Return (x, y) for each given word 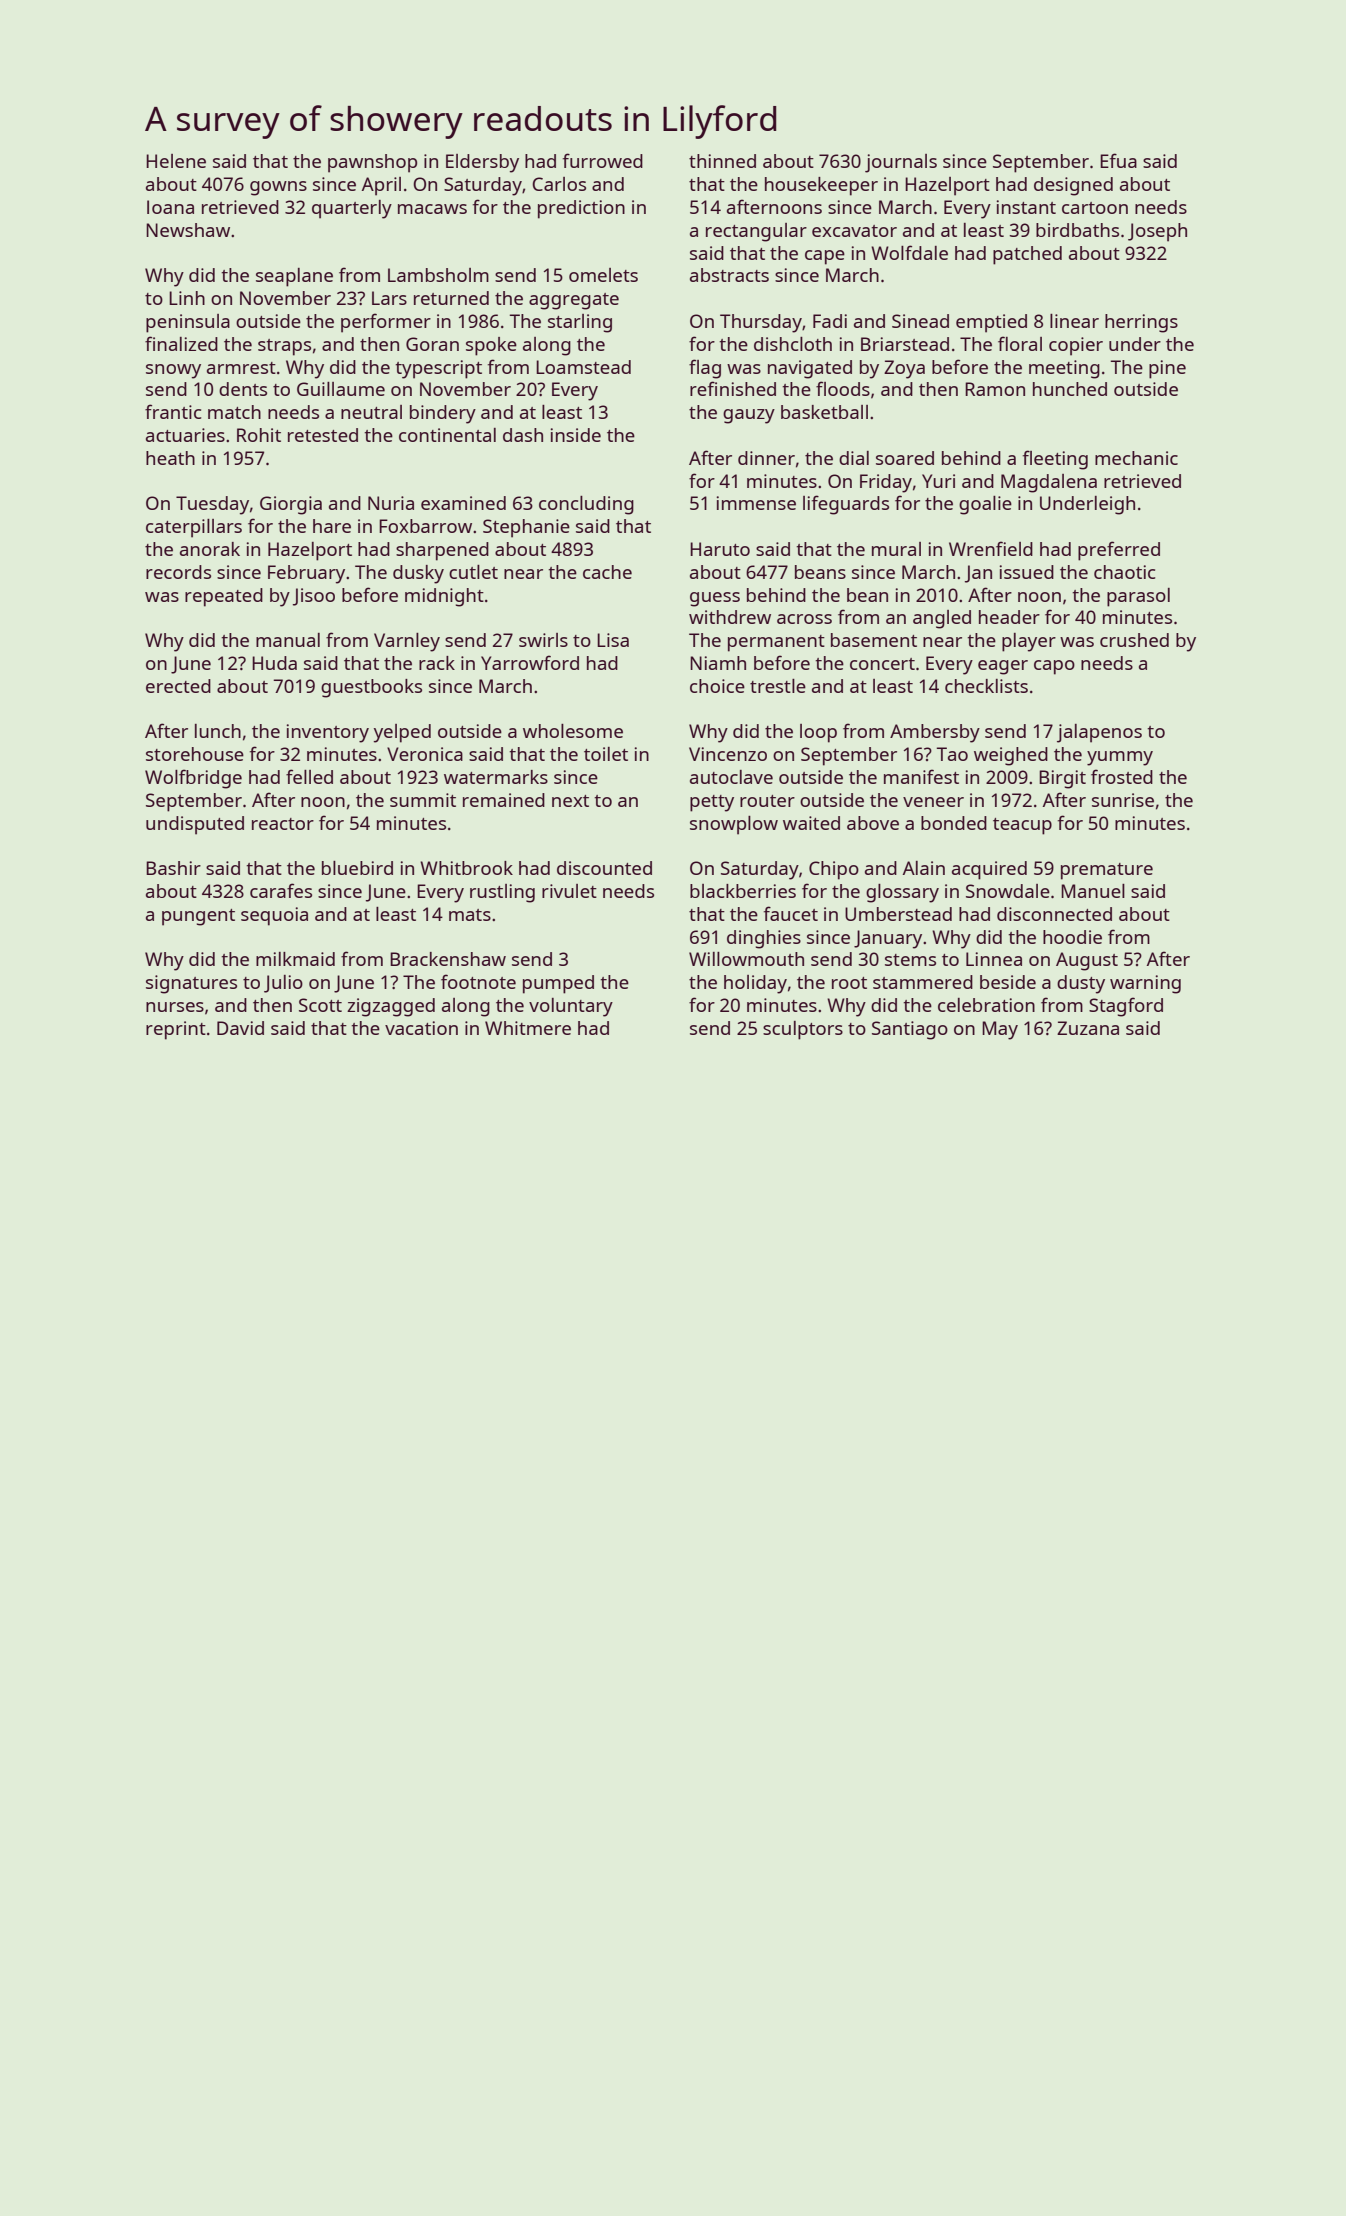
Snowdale (1008, 891)
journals (901, 163)
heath (170, 458)
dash (523, 435)
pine (1167, 369)
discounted (604, 868)
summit (423, 800)
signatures (191, 984)
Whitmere (528, 1028)
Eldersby (482, 163)
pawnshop (372, 163)
